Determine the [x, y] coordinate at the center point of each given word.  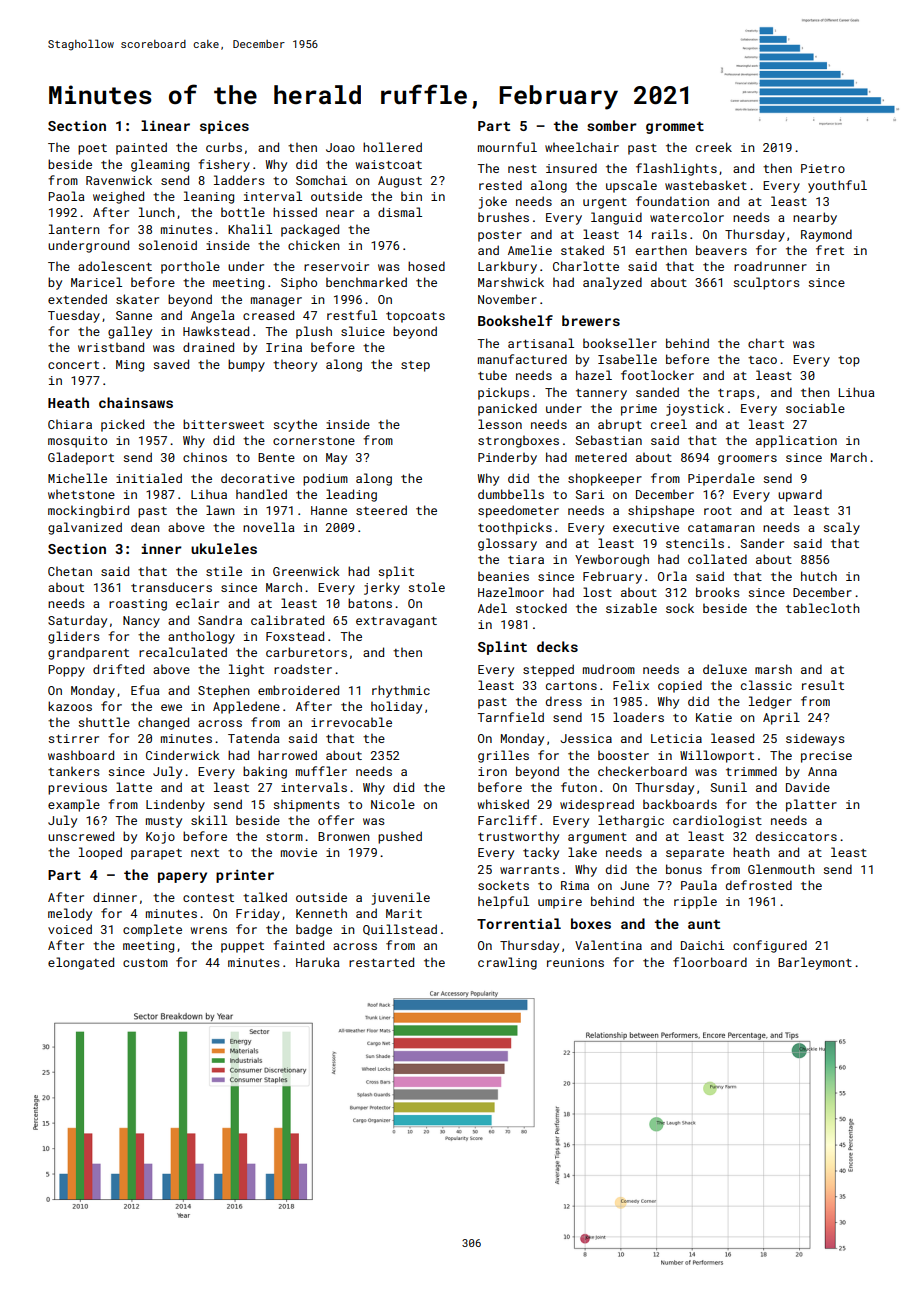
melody [70, 914]
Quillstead [400, 929]
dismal [400, 212]
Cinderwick [183, 755]
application [796, 441]
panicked [507, 409]
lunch [157, 212]
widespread [597, 805]
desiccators [796, 836]
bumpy [246, 365]
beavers [721, 250]
